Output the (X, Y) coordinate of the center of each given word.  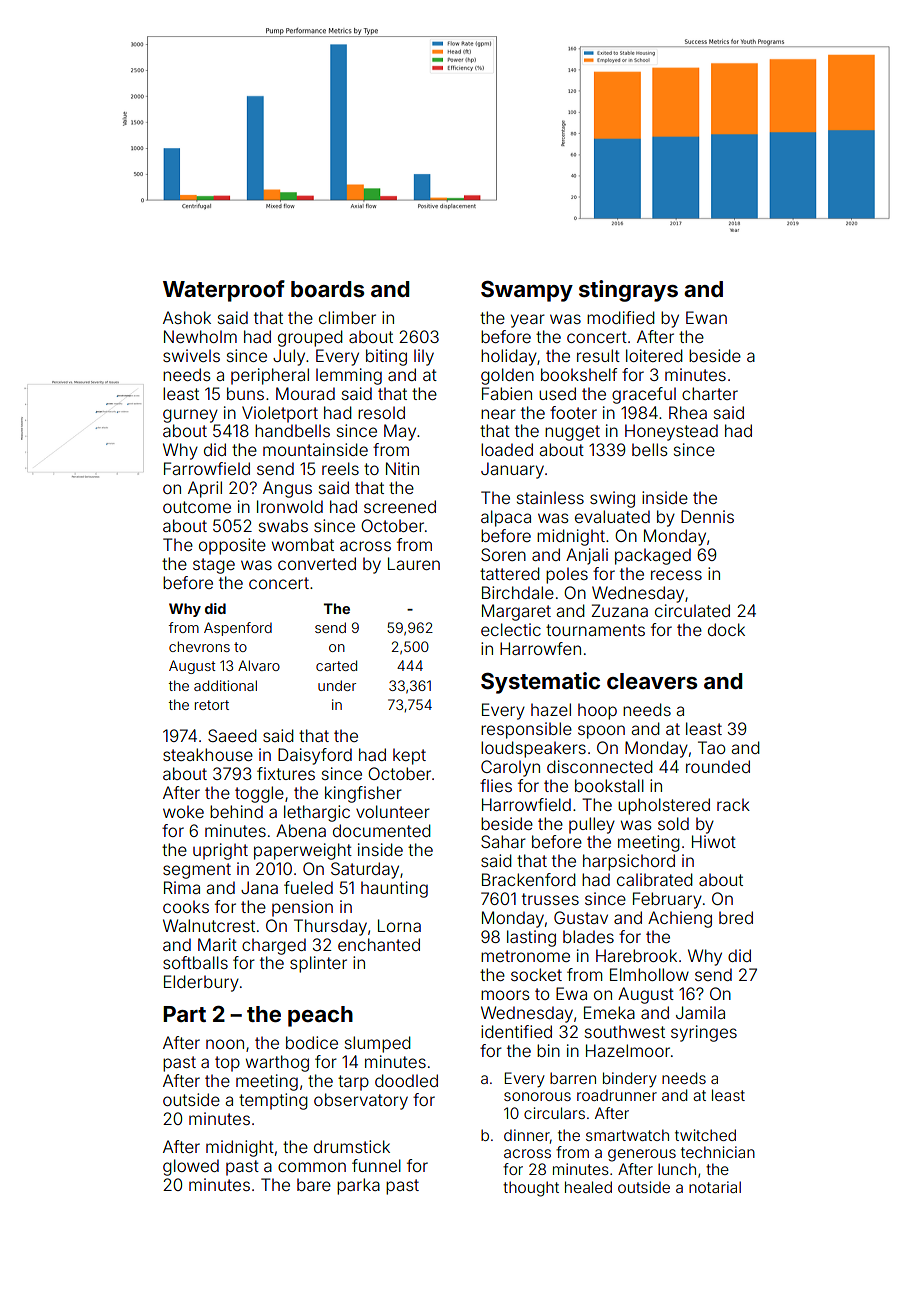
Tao (711, 747)
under (337, 685)
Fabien (507, 393)
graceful (644, 395)
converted (317, 563)
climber (347, 317)
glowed (191, 1167)
